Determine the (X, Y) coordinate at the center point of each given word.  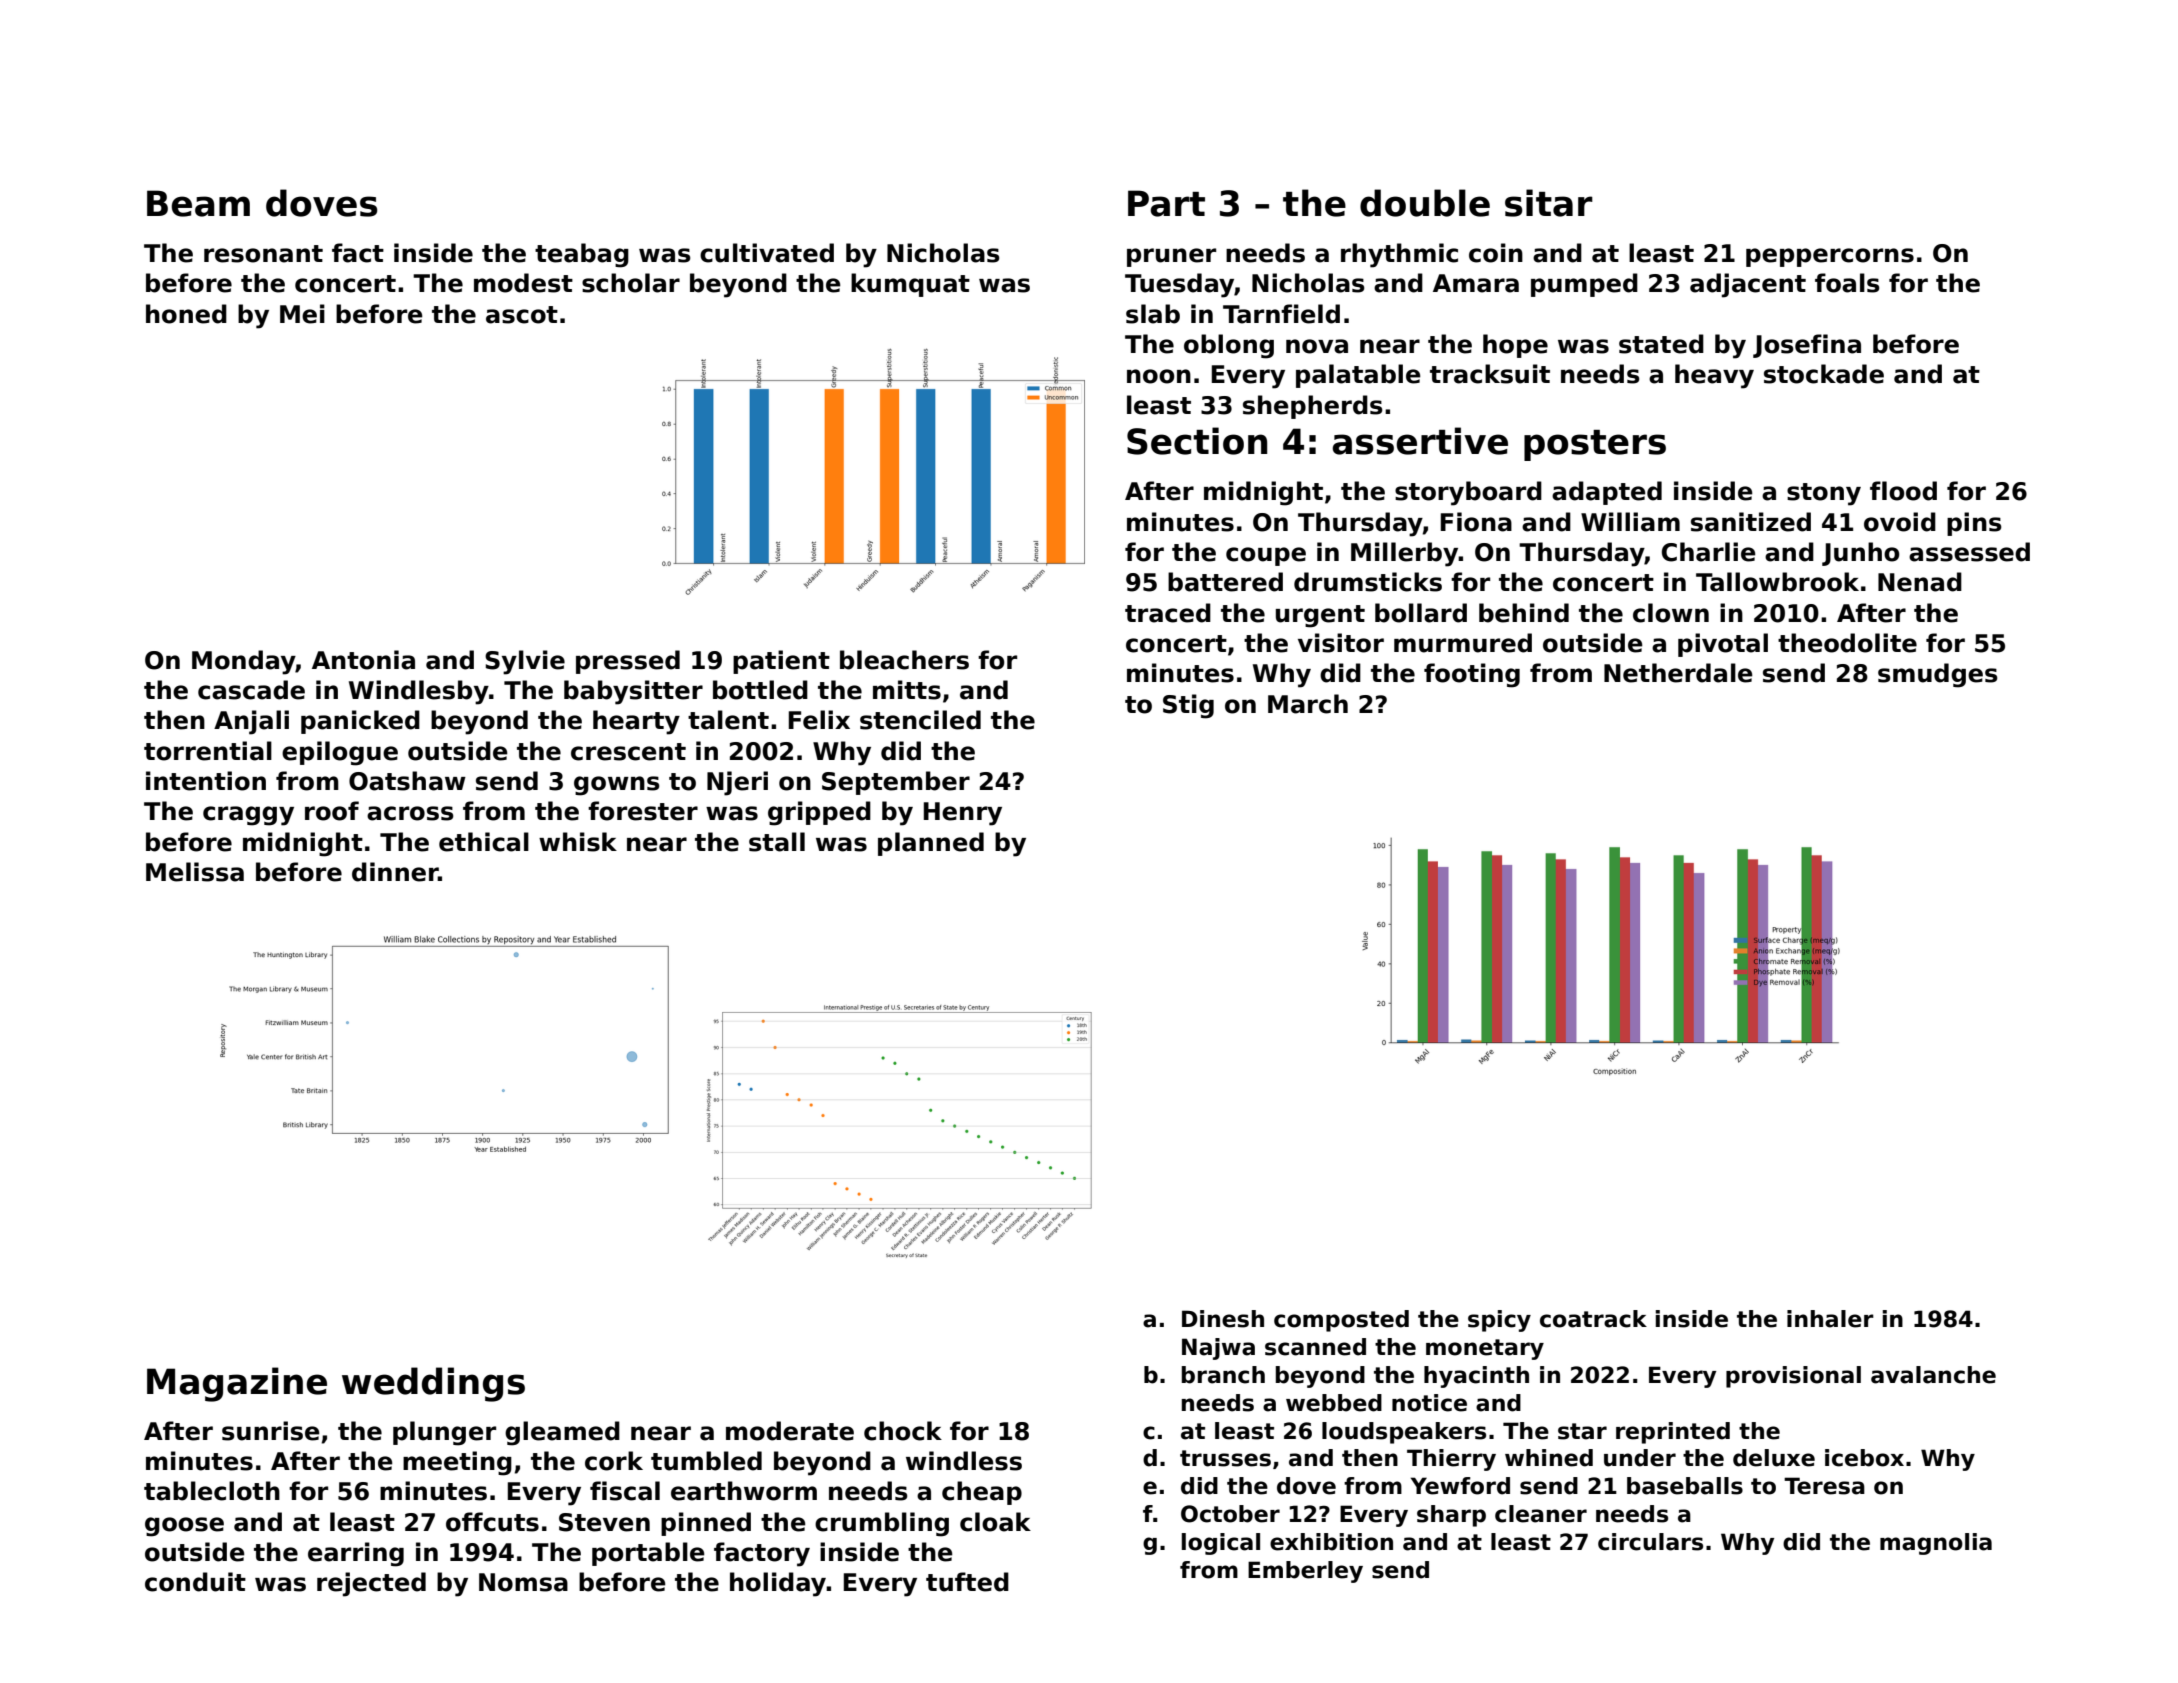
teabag (582, 255)
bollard (1421, 613)
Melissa (195, 872)
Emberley (1305, 1572)
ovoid (1900, 522)
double (1425, 203)
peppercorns (1830, 257)
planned (931, 844)
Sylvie (525, 662)
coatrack (1593, 1319)
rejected (371, 1584)
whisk (578, 842)
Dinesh (1223, 1319)
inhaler (1830, 1319)
